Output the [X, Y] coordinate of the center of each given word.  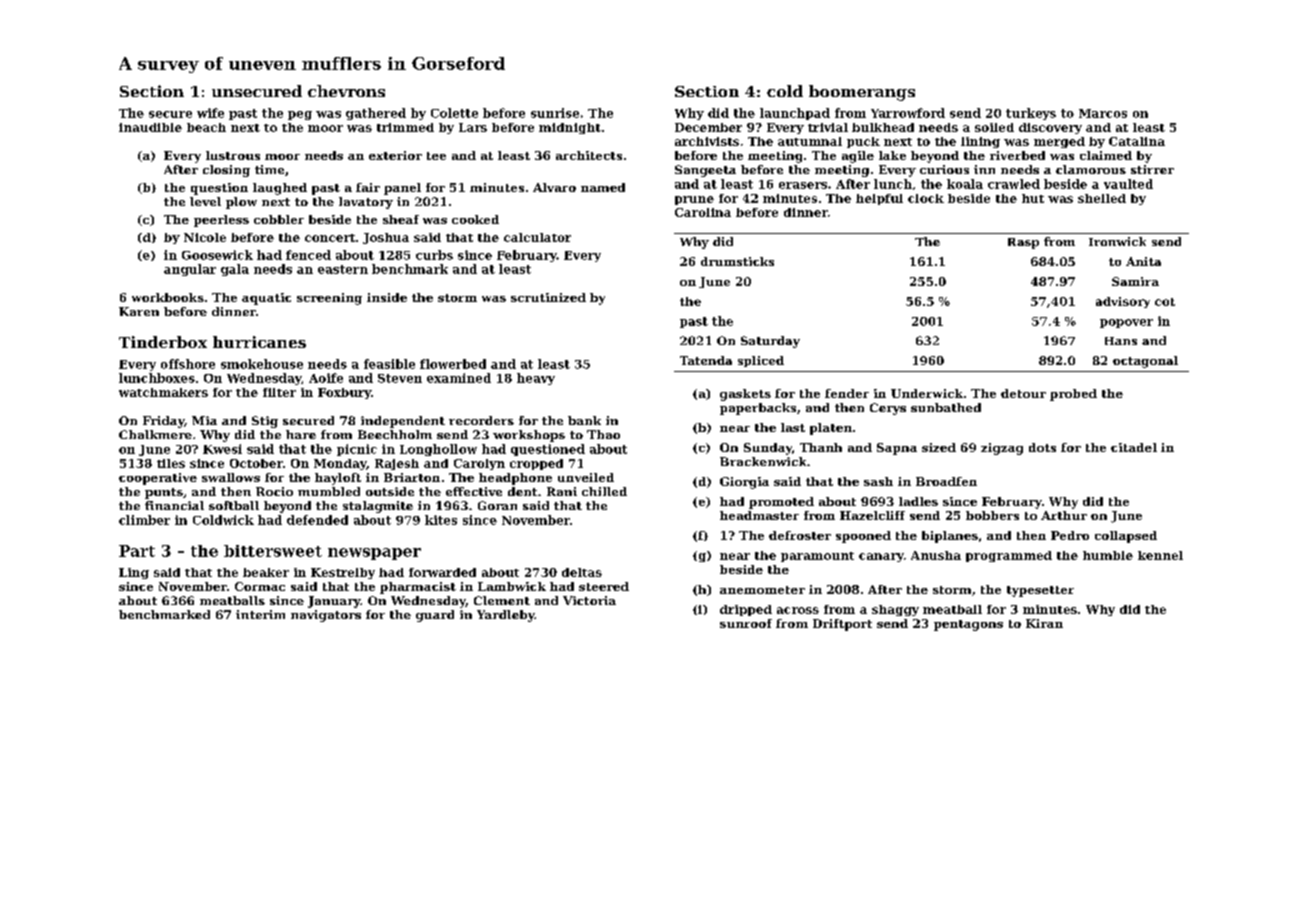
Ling [134, 573]
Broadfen [946, 481]
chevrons [346, 91]
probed [1073, 395]
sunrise [555, 113]
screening [329, 299]
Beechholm [395, 434]
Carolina [703, 212]
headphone [515, 479]
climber [144, 520]
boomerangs [862, 93]
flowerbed [453, 364]
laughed [280, 189]
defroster [800, 535]
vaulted [1128, 184]
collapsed [1126, 537]
